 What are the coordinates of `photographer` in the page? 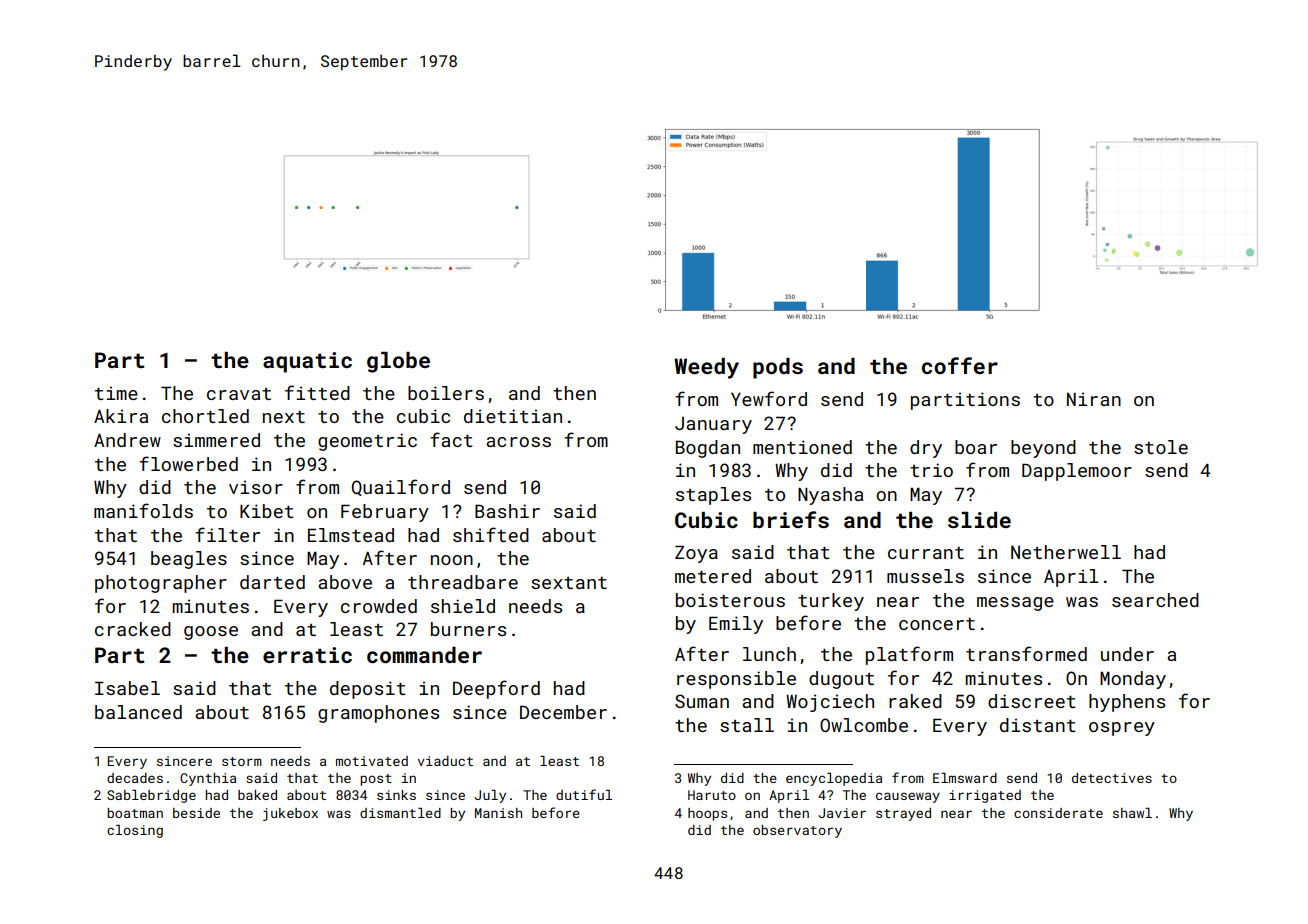 It's located at (161, 584).
